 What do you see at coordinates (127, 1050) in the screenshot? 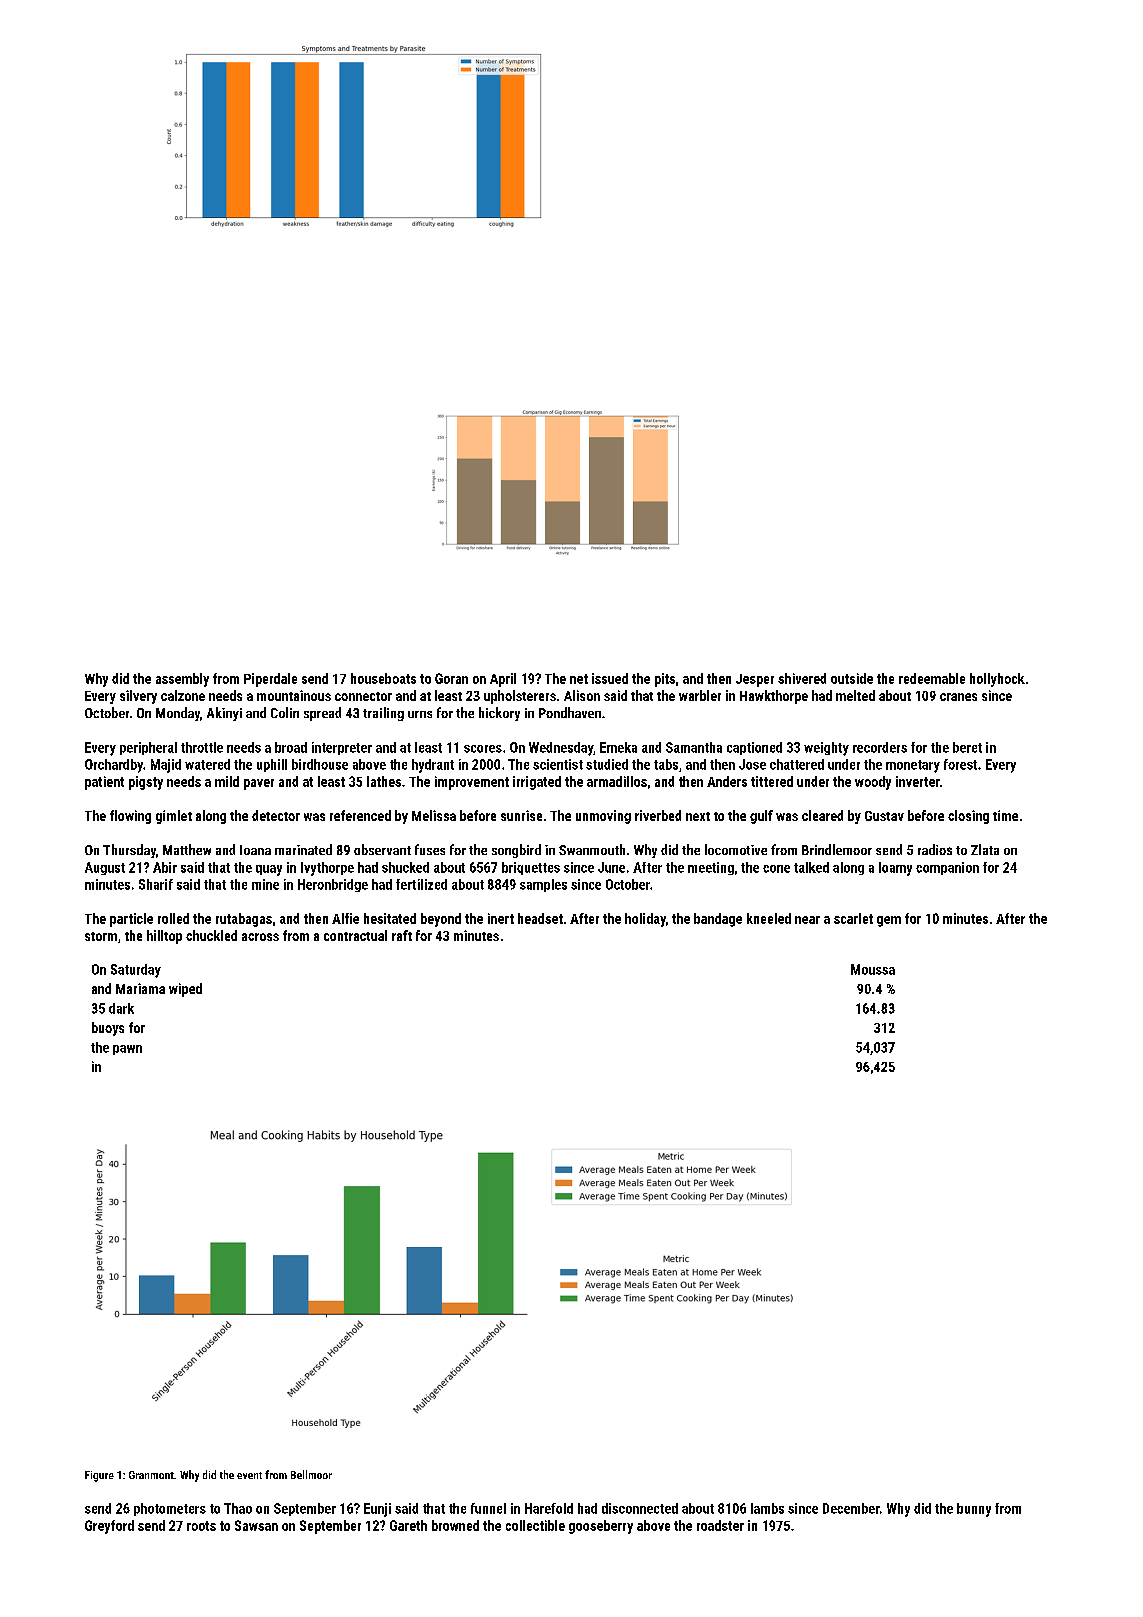
I see `pawn` at bounding box center [127, 1050].
